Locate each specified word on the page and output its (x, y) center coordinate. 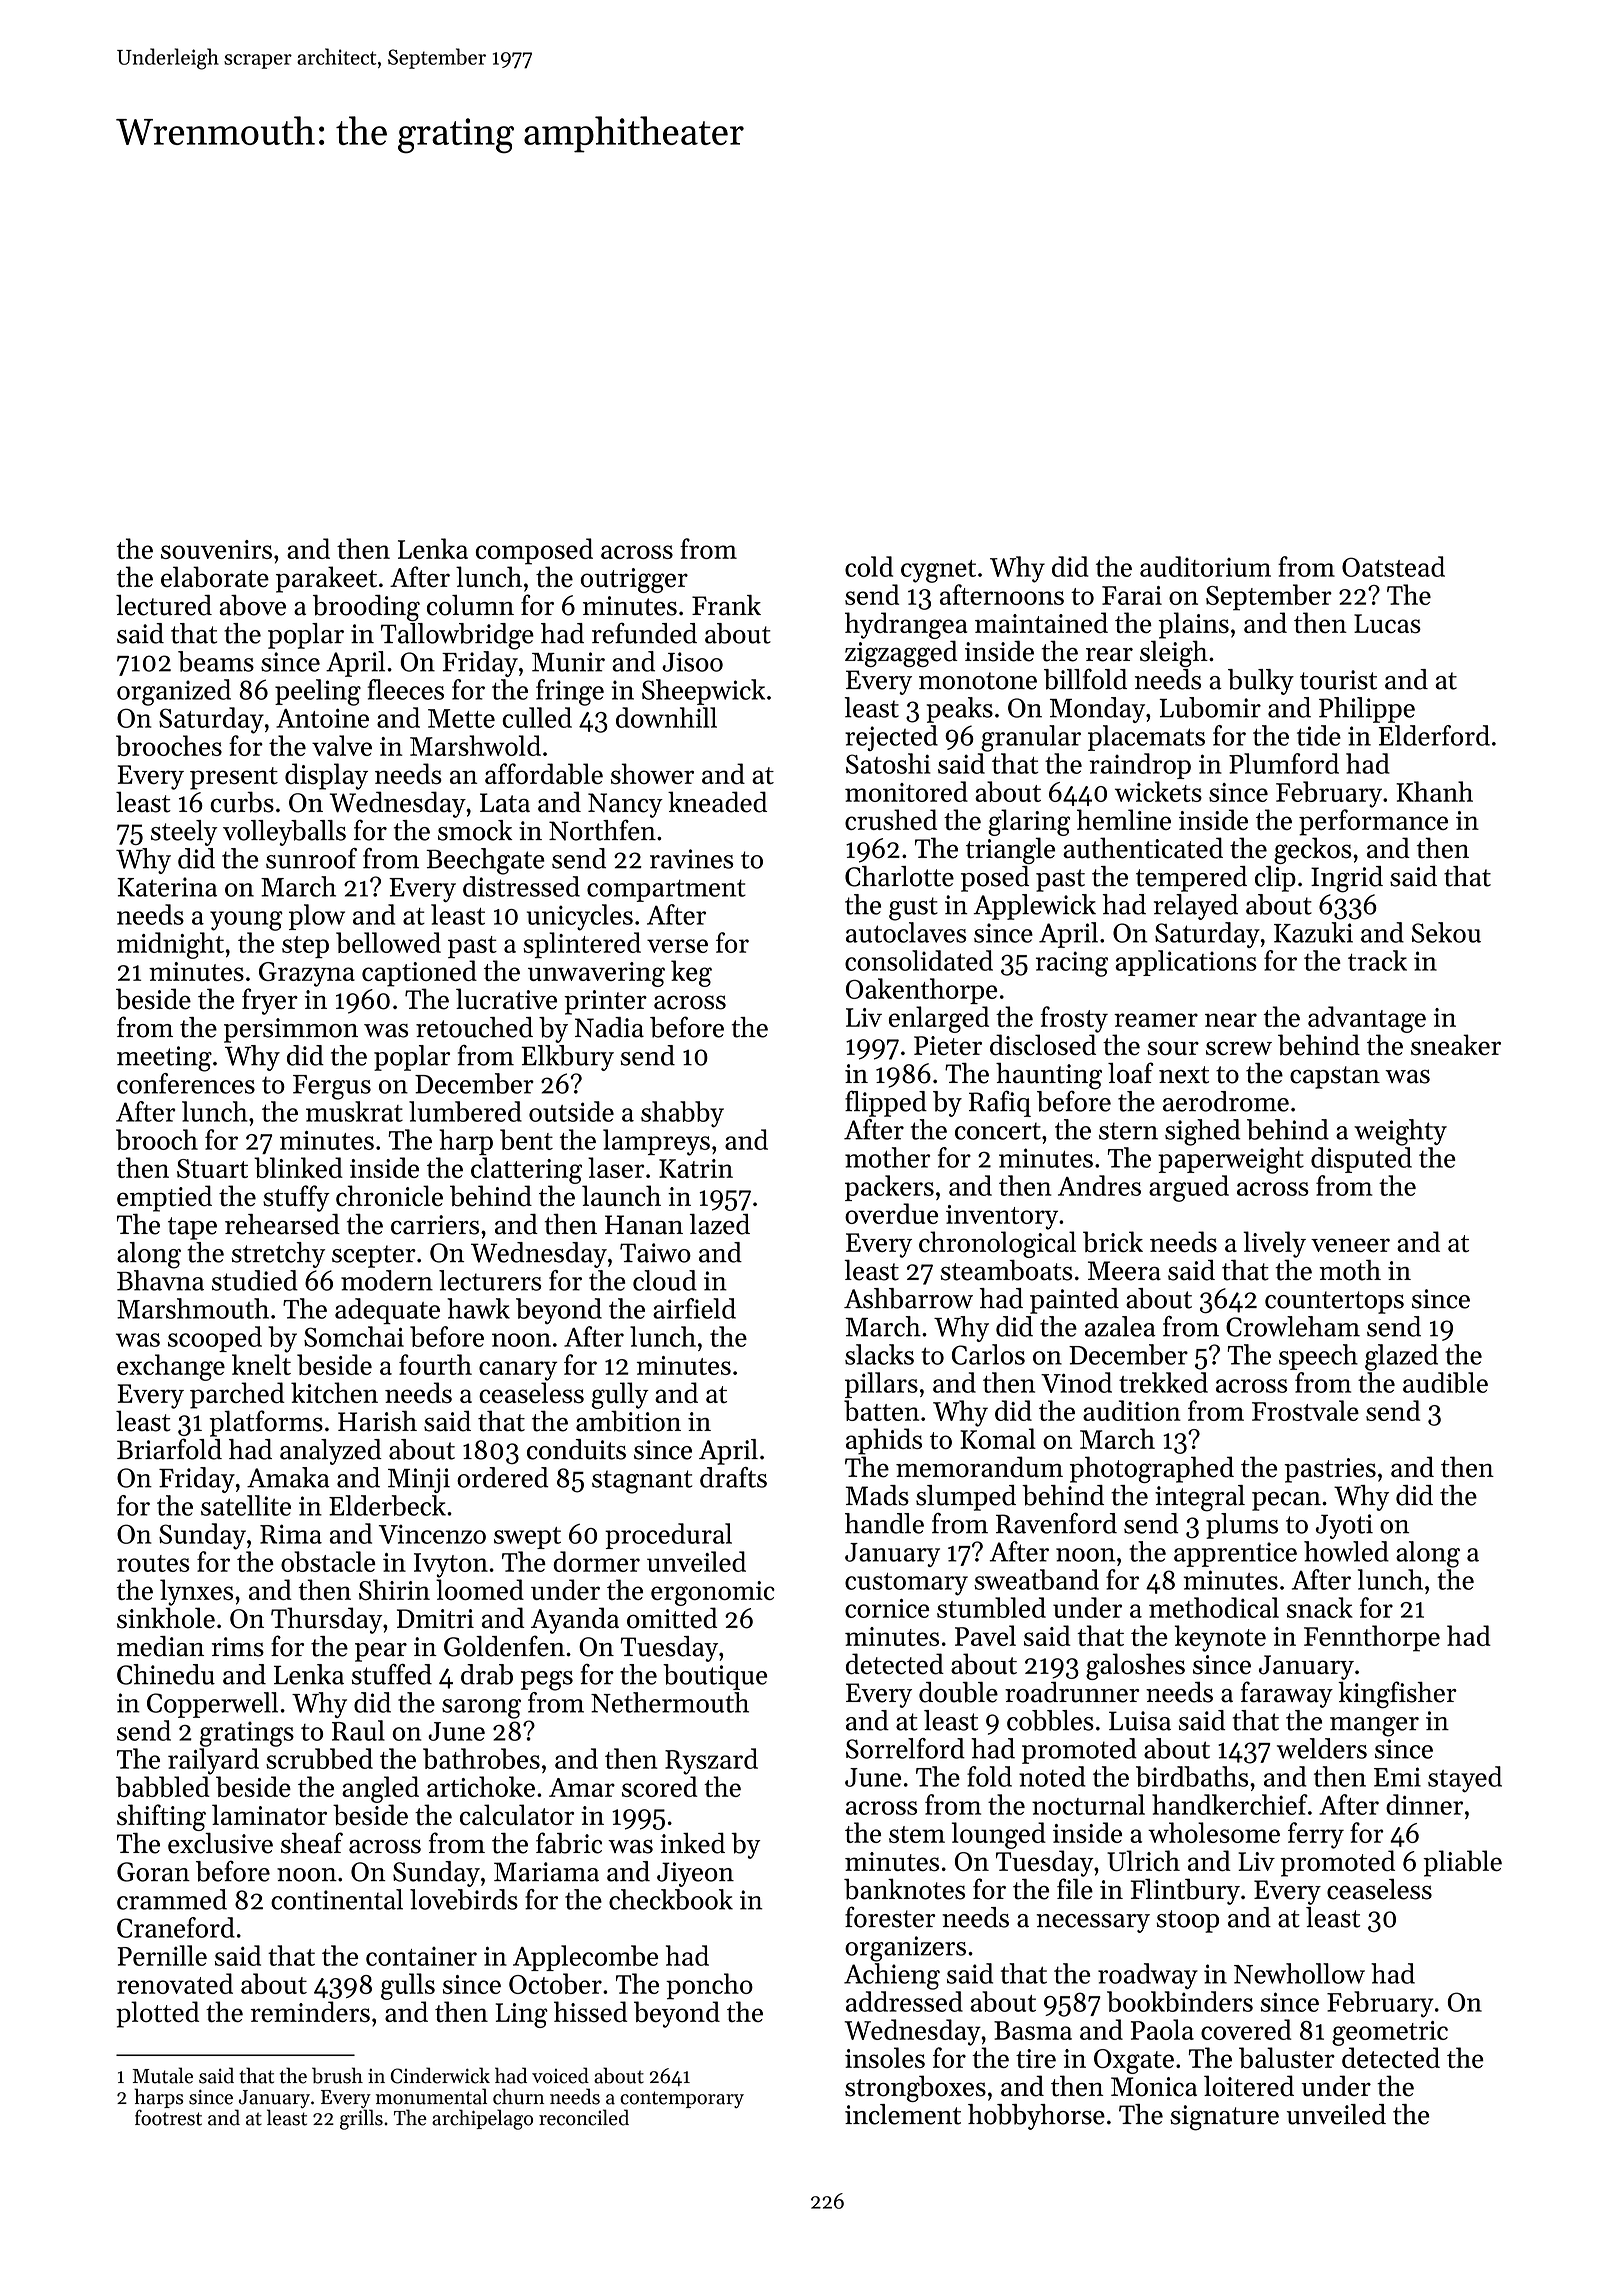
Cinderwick (440, 2075)
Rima (291, 1534)
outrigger (634, 580)
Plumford (1284, 763)
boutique (715, 1677)
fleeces (405, 689)
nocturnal (1088, 1804)
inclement (903, 2114)
